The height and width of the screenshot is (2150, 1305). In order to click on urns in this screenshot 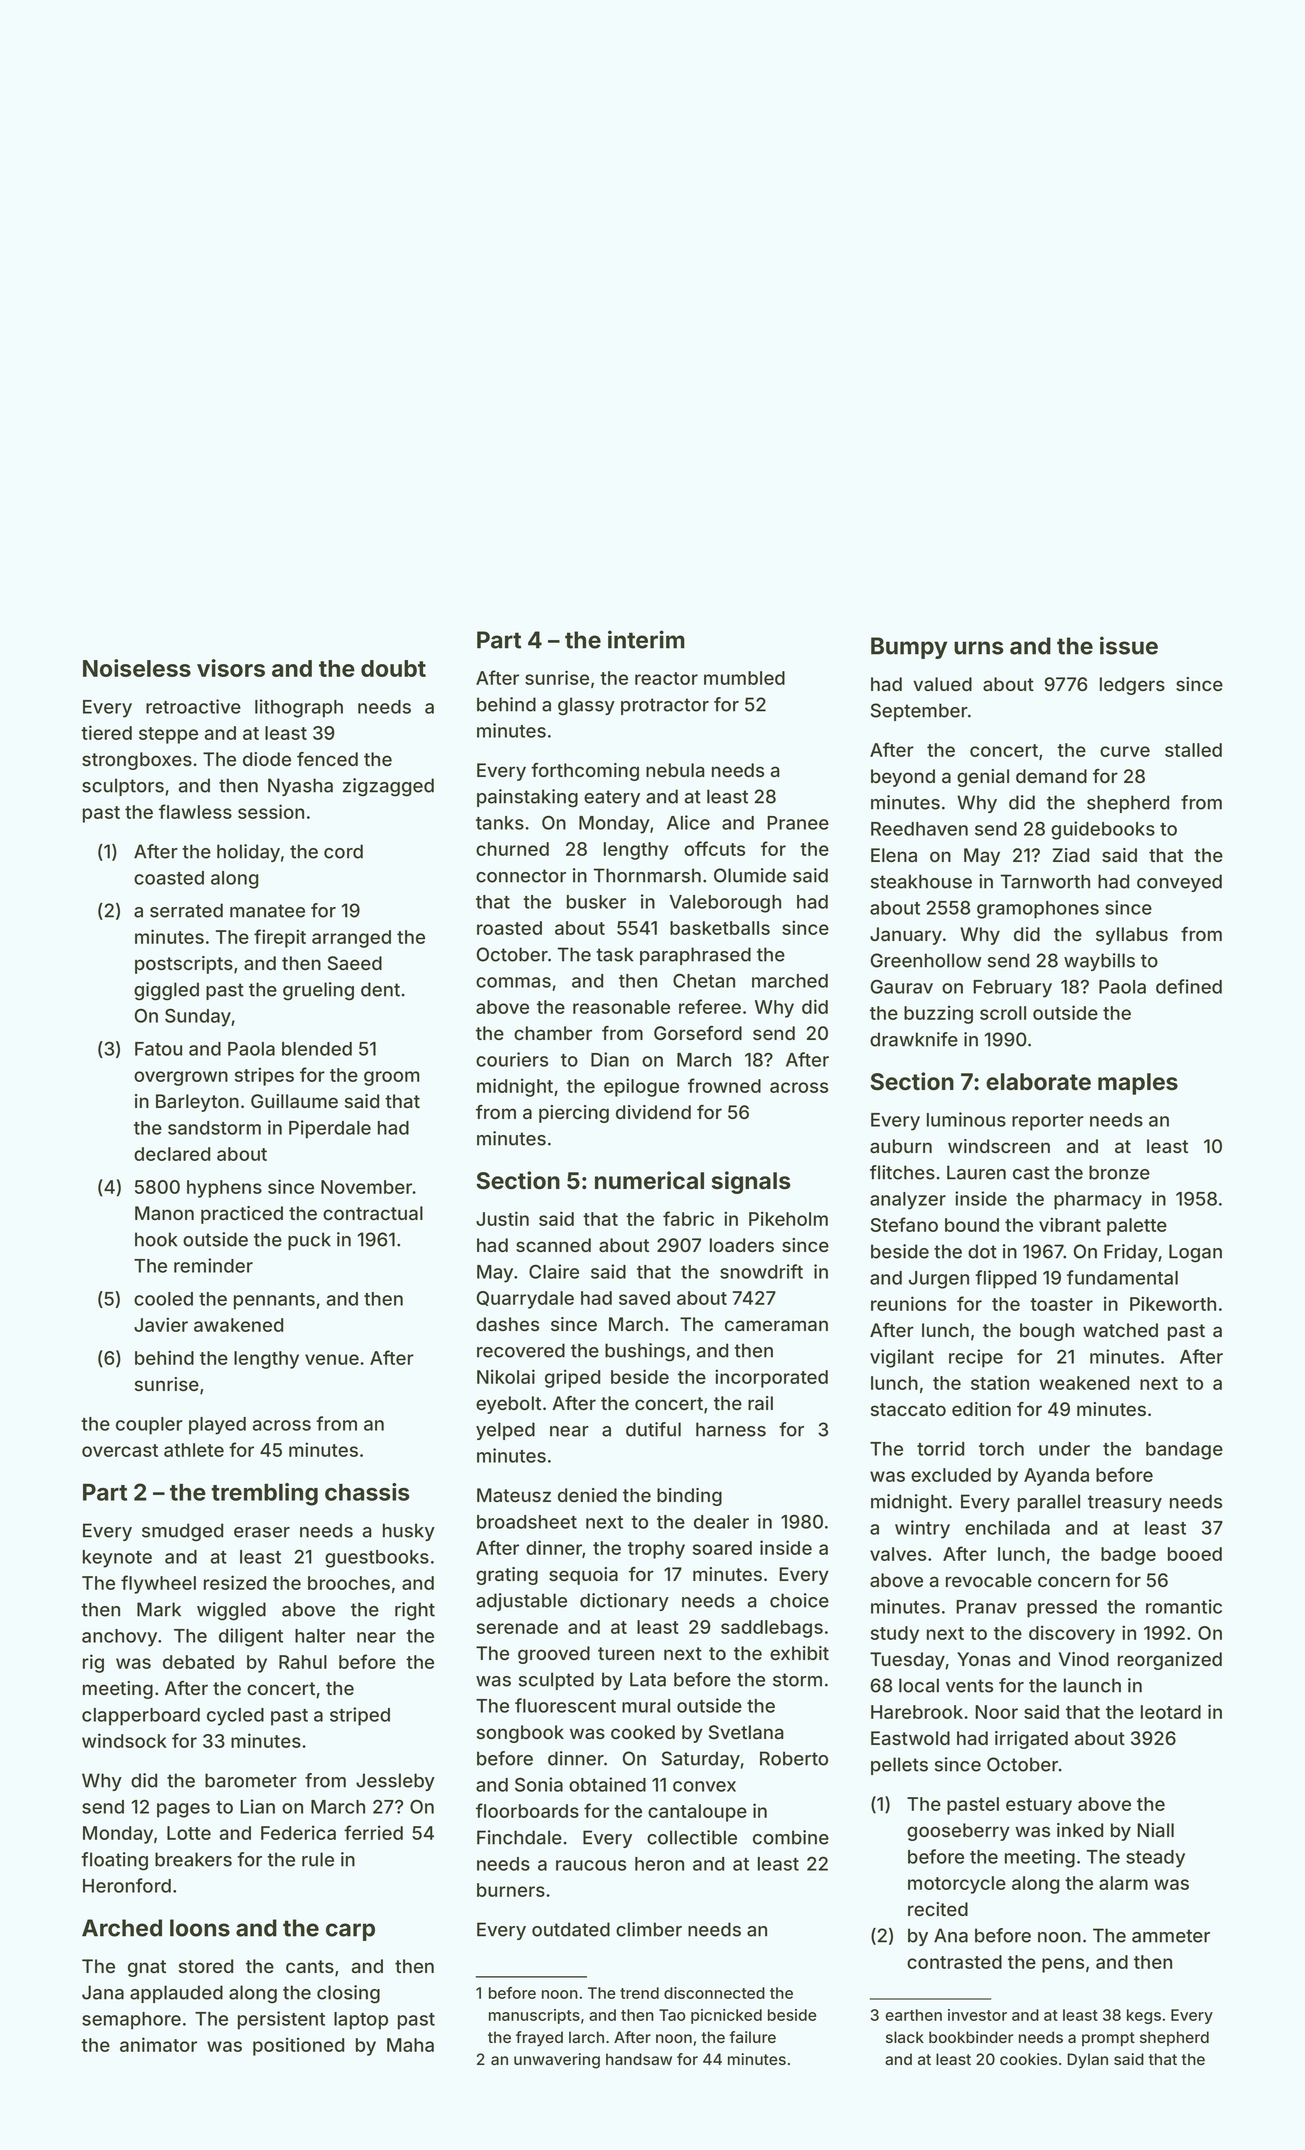, I will do `click(979, 648)`.
